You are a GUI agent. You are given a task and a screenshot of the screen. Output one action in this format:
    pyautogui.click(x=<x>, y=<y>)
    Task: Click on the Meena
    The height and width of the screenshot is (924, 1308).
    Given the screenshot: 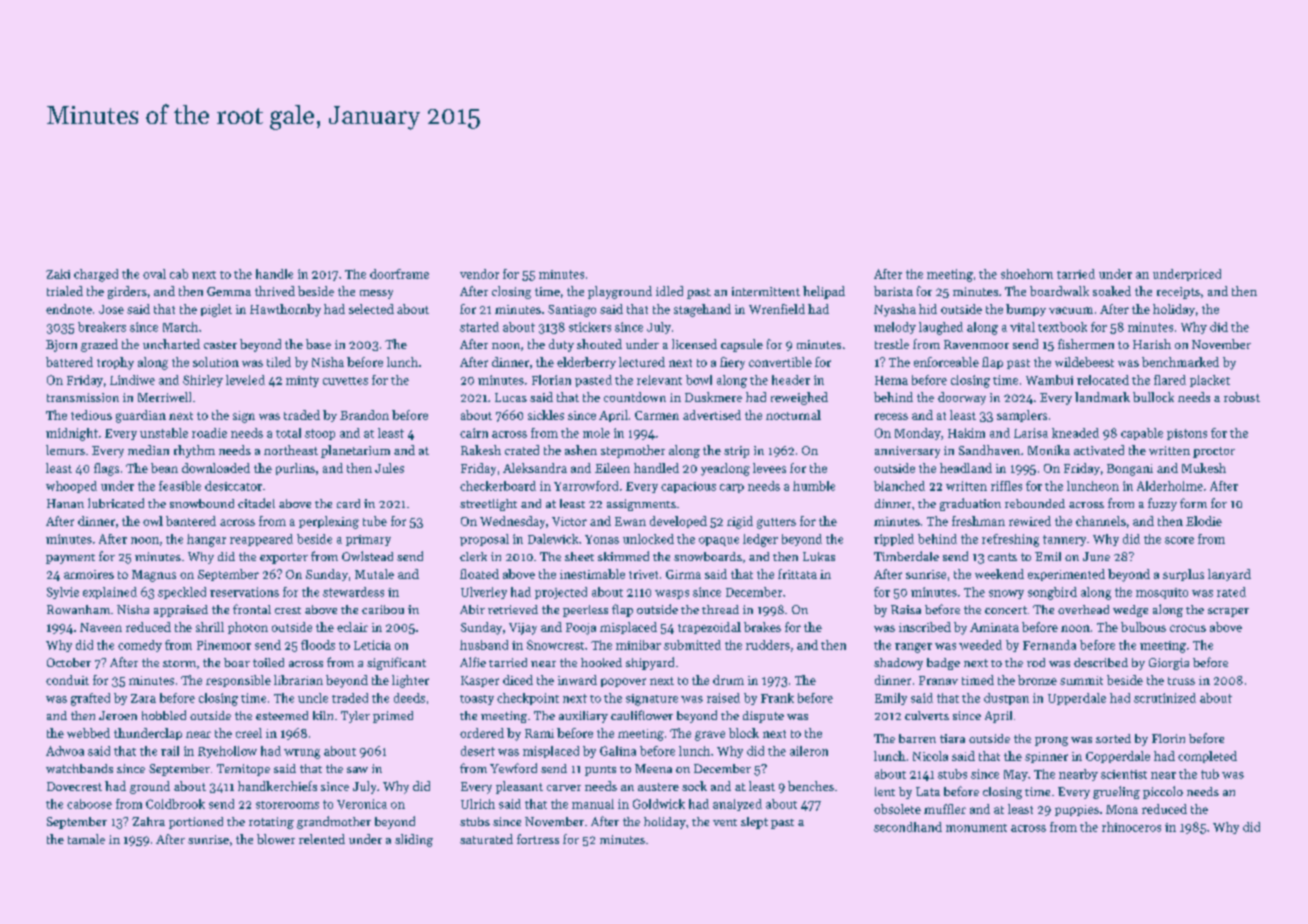 What is the action you would take?
    pyautogui.click(x=653, y=768)
